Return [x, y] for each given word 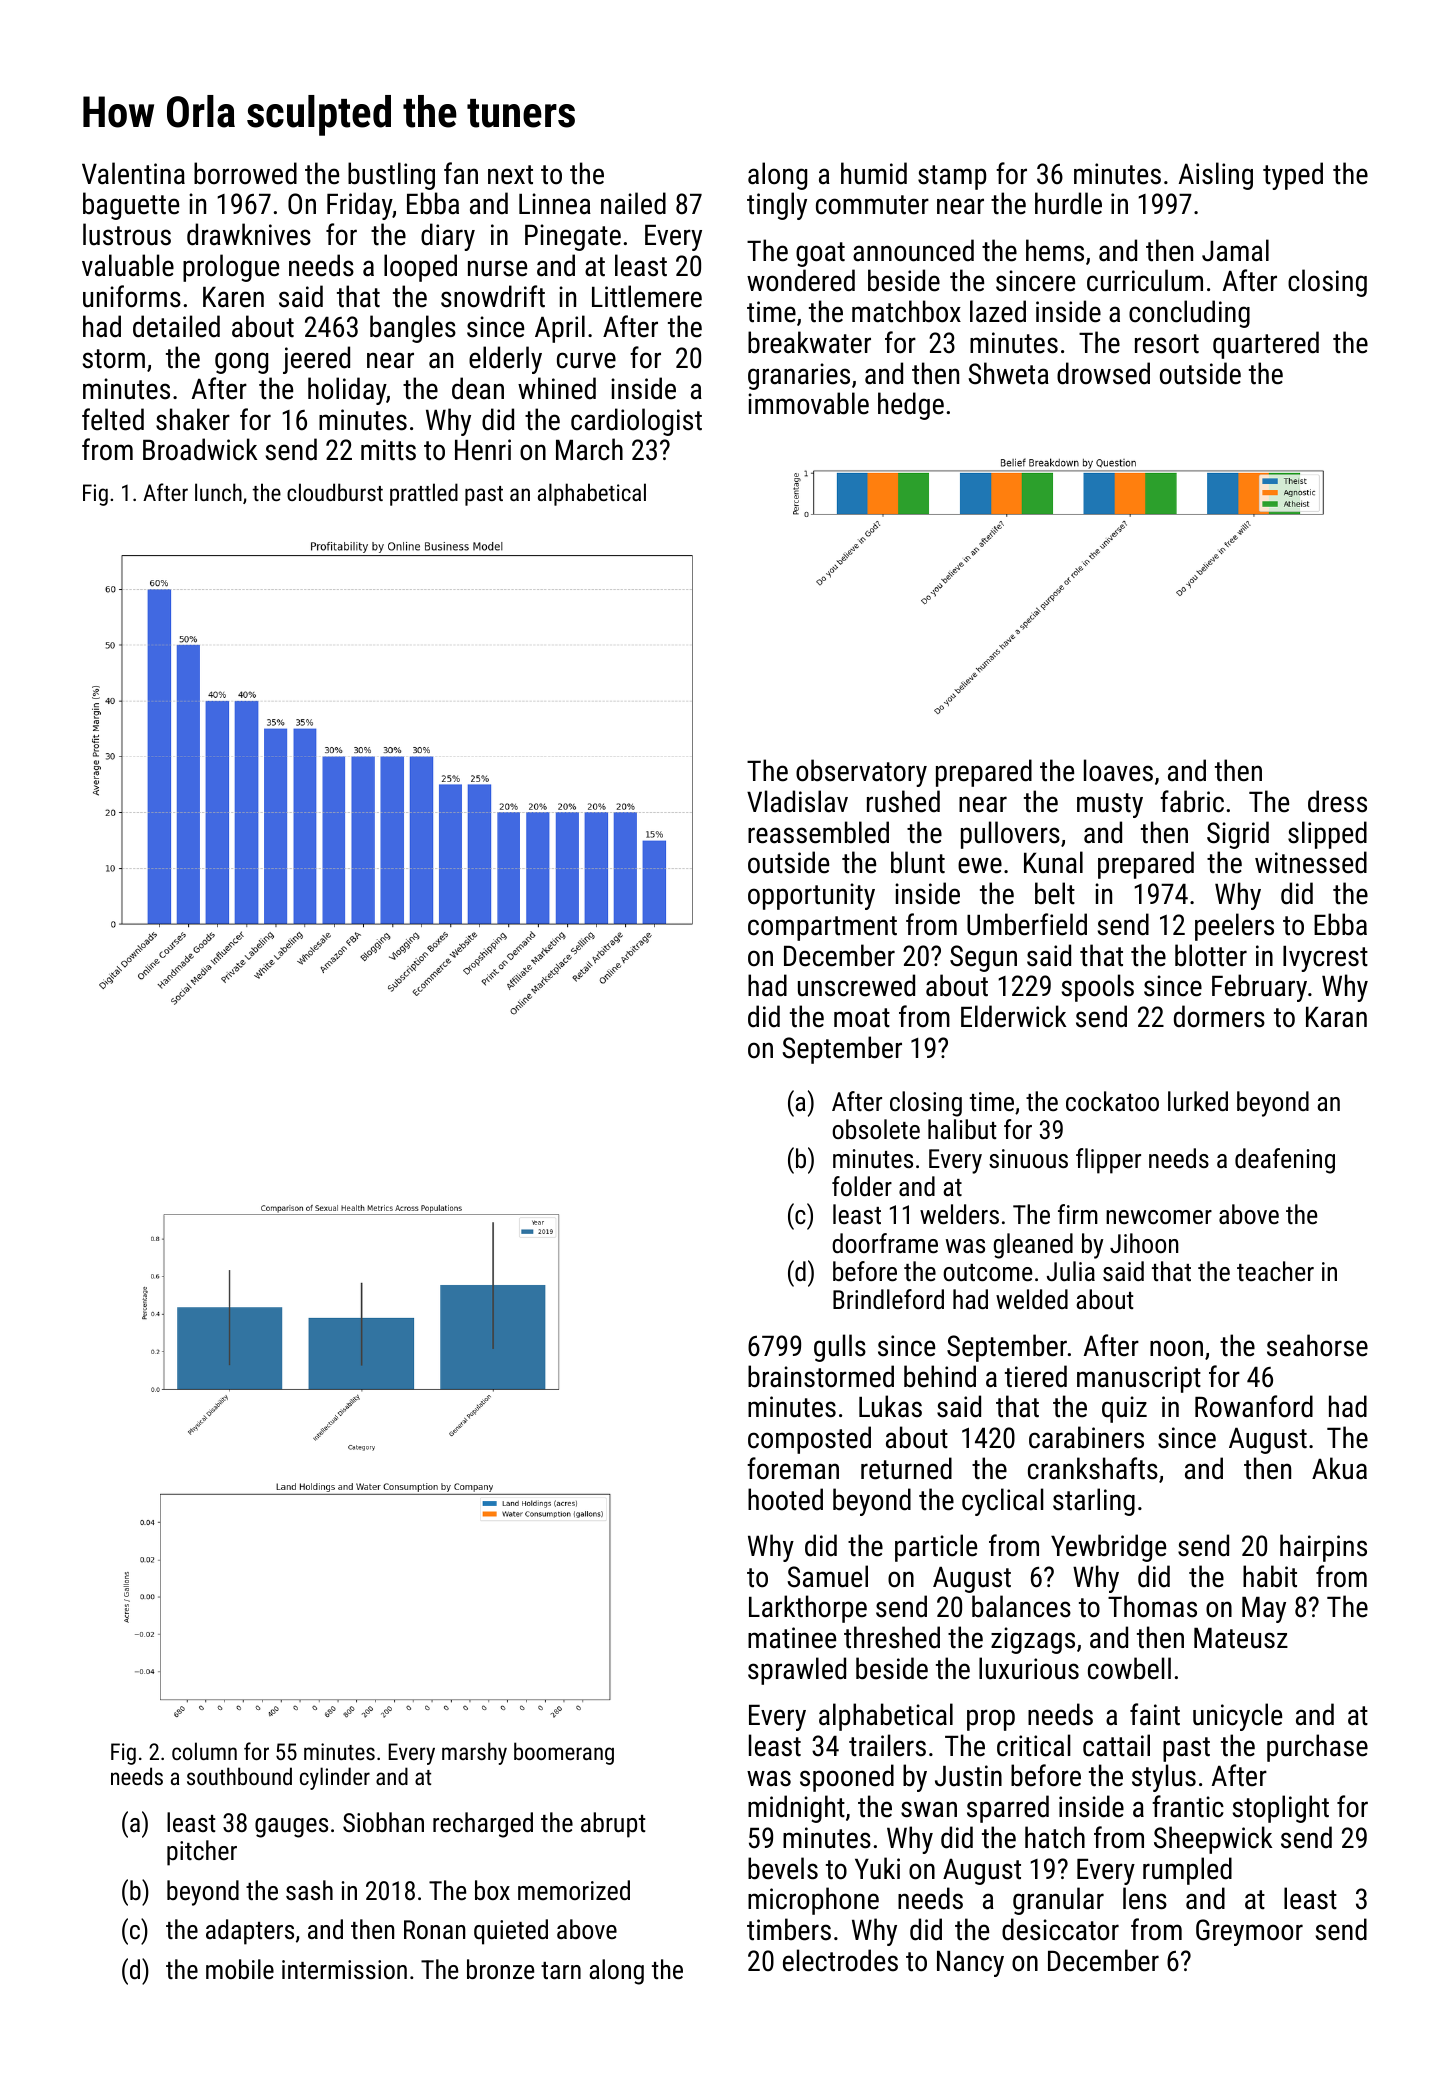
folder [862, 1186]
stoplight [1281, 1809]
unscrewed [856, 985]
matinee [792, 1638]
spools [1098, 988]
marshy [474, 1753]
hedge [911, 406]
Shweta [1008, 373]
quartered [1266, 345]
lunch [218, 492]
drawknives [249, 234]
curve [586, 360]
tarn [561, 1970]
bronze [500, 1969]
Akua [1339, 1468]
